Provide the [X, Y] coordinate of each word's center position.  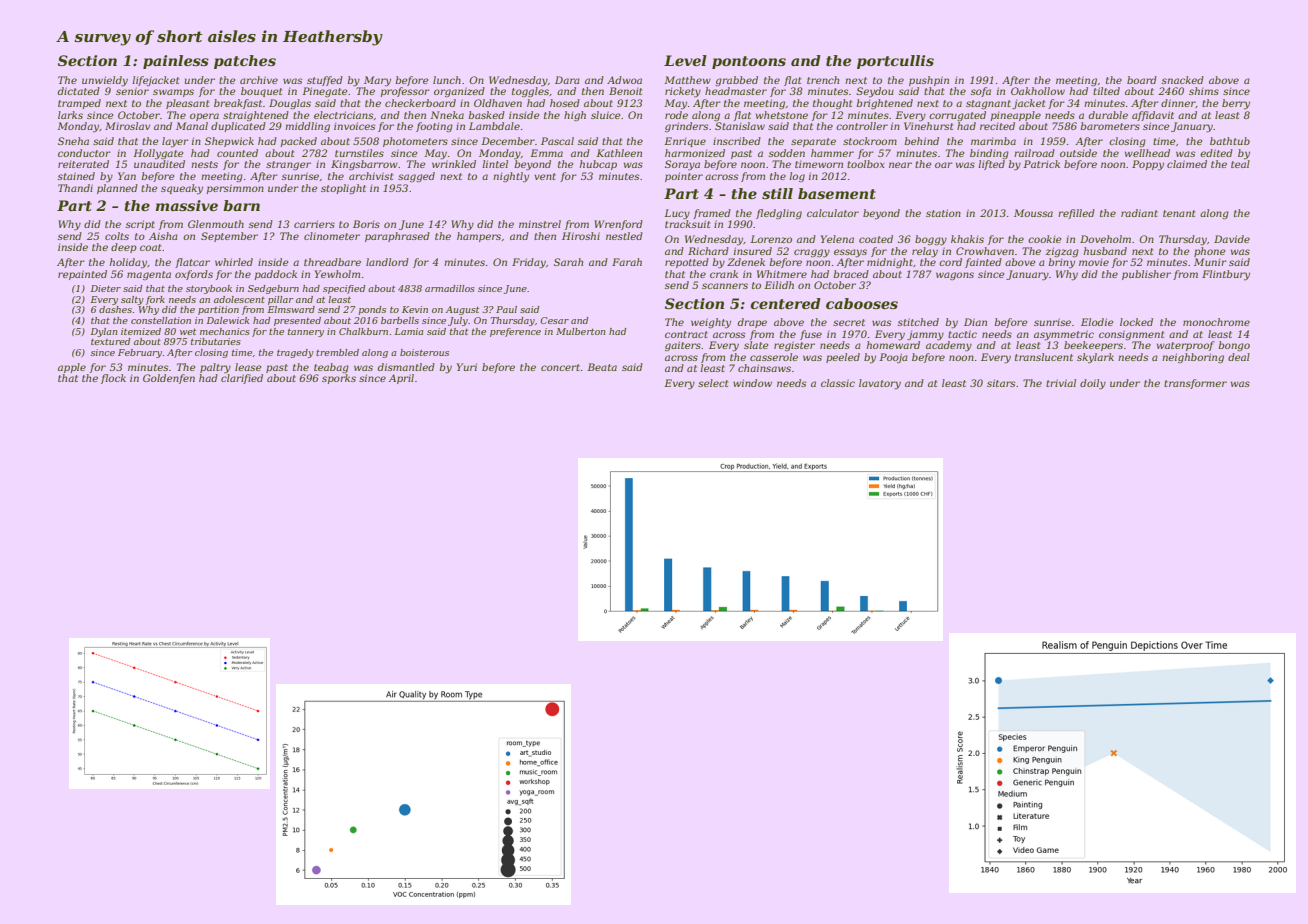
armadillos [450, 288]
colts [117, 236]
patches [245, 62]
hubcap [598, 165]
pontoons [749, 62]
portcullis [895, 62]
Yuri [467, 367]
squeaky [182, 189]
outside [1078, 153]
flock [113, 379]
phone [1209, 252]
